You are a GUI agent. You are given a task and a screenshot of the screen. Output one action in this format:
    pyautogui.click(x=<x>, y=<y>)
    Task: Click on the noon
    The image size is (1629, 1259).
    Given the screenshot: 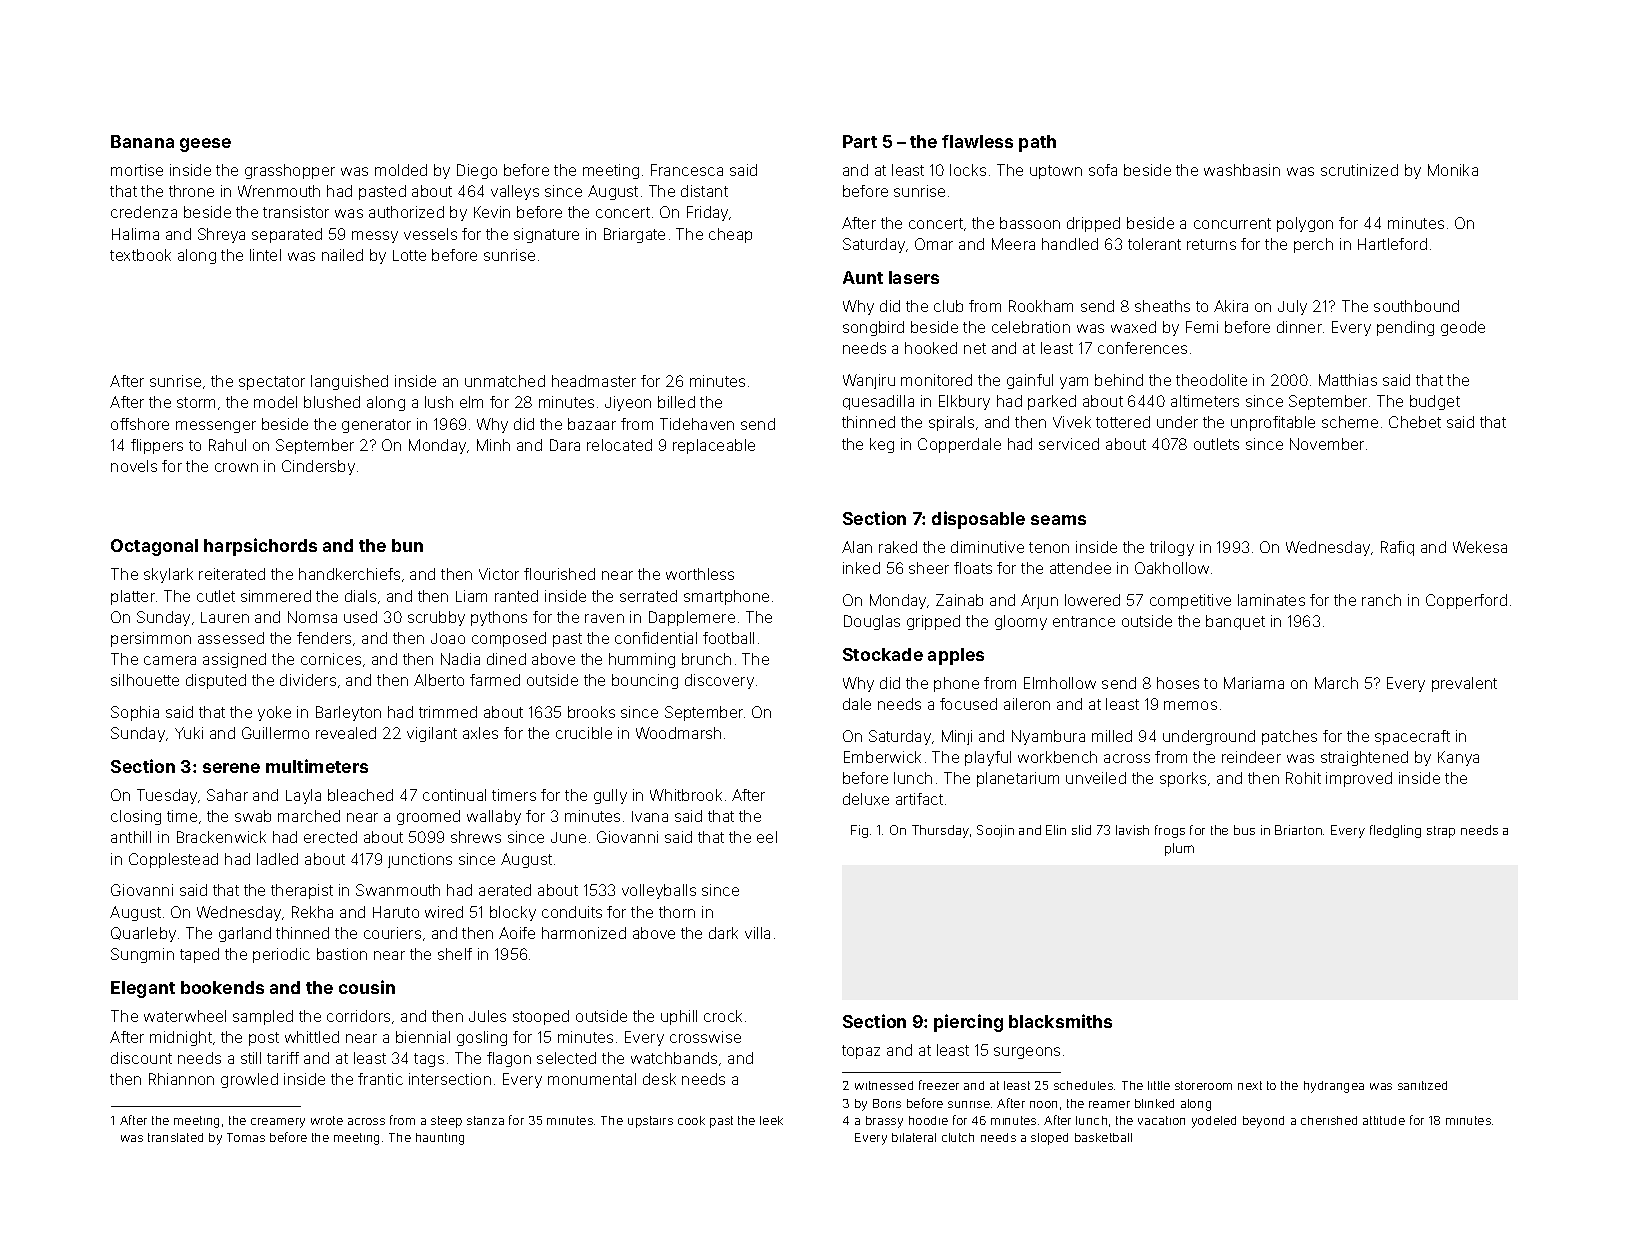 What is the action you would take?
    pyautogui.click(x=1043, y=1104)
